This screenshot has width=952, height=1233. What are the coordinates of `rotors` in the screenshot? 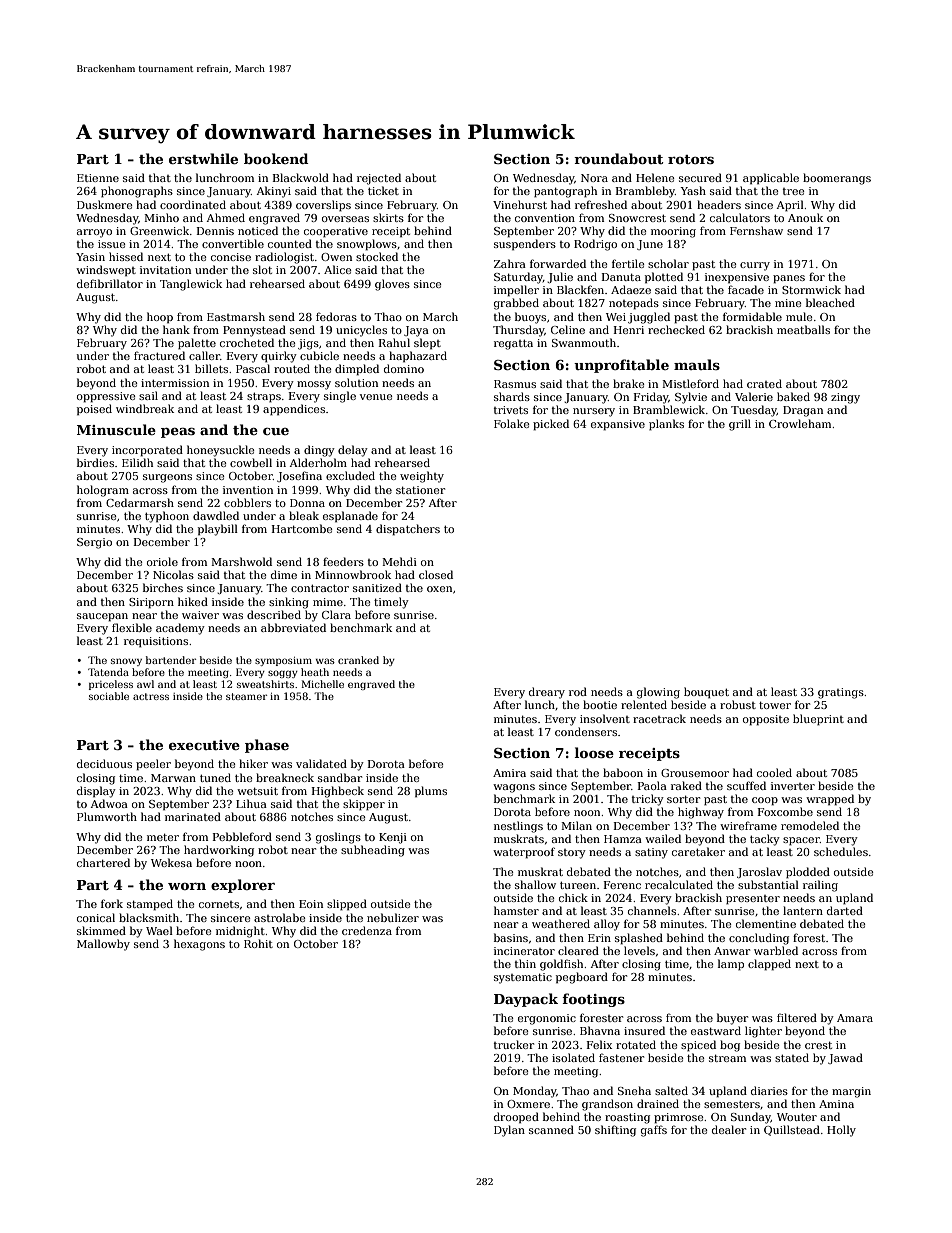 It's located at (691, 159).
